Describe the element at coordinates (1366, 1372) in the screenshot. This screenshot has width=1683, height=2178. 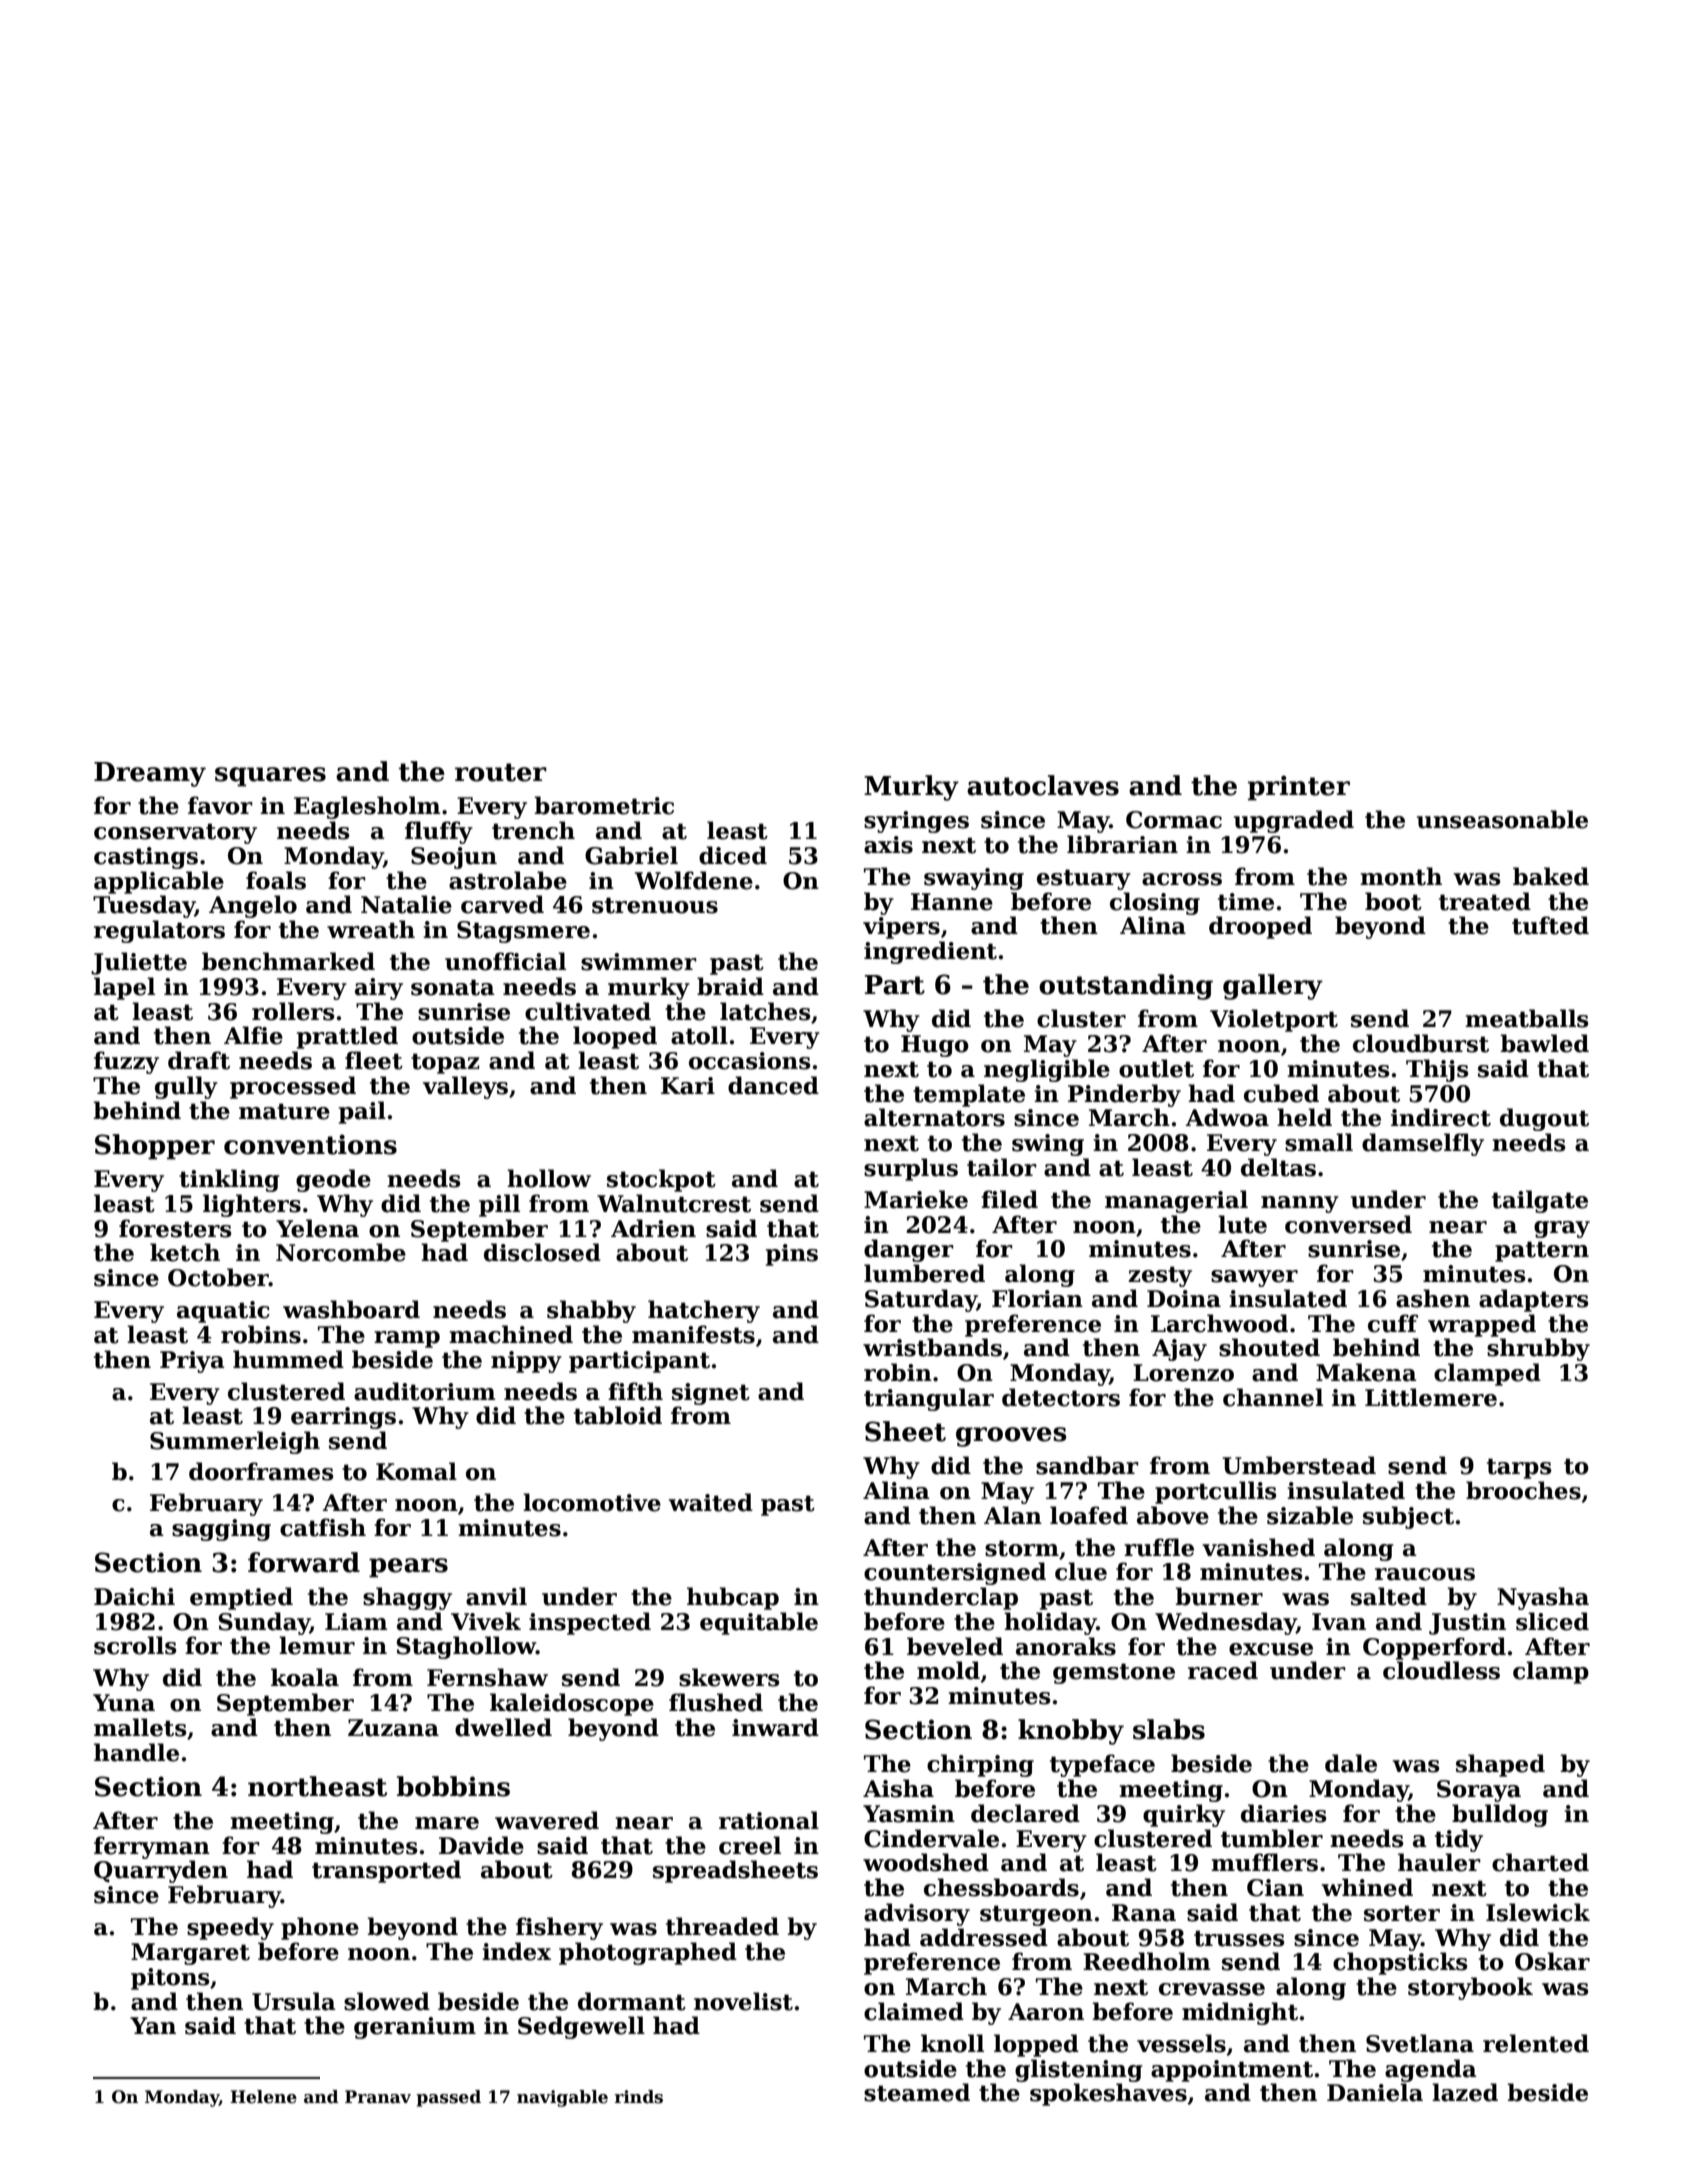
I see `Makena` at that location.
